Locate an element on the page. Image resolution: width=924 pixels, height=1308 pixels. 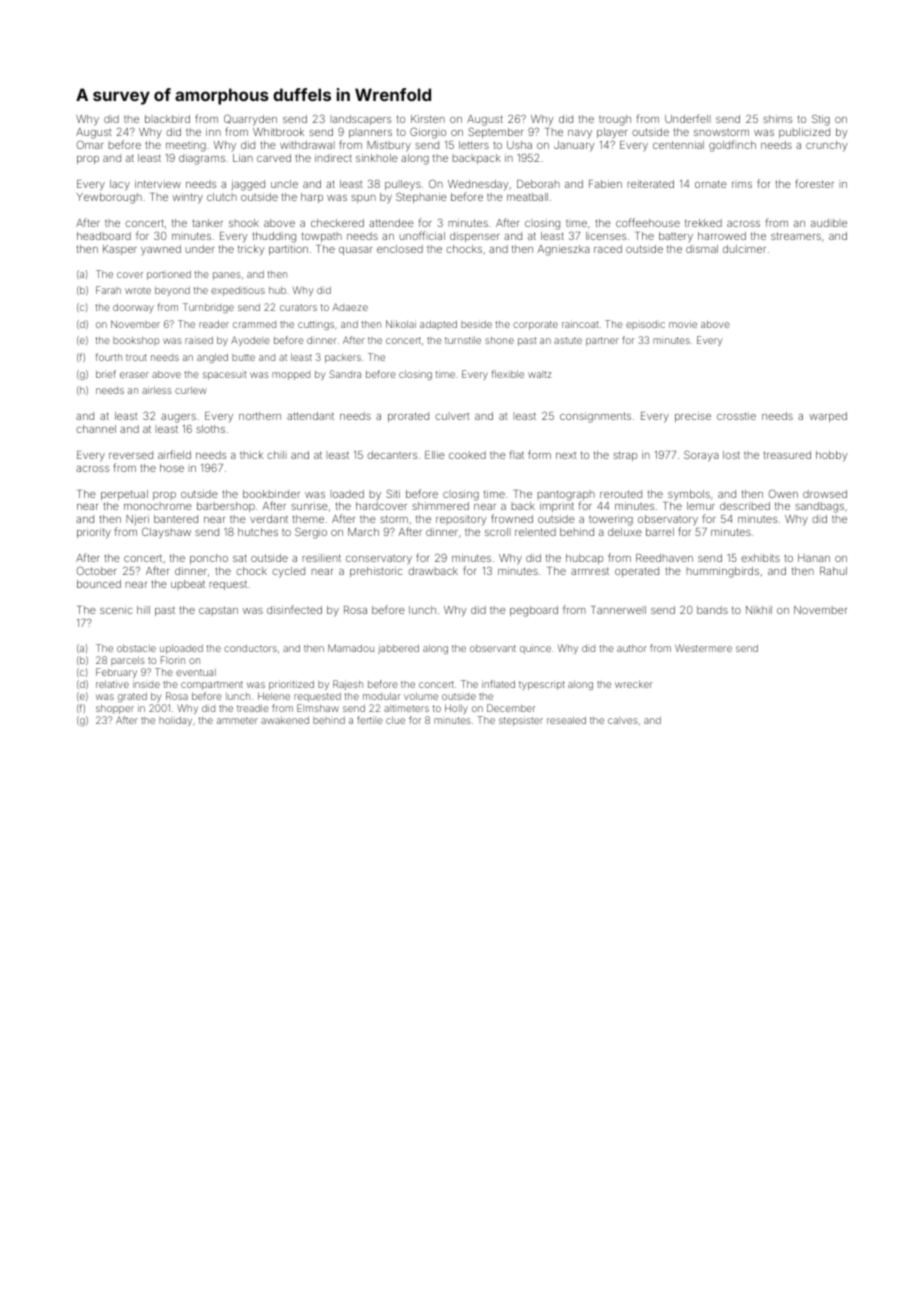
hubcap is located at coordinates (584, 559).
